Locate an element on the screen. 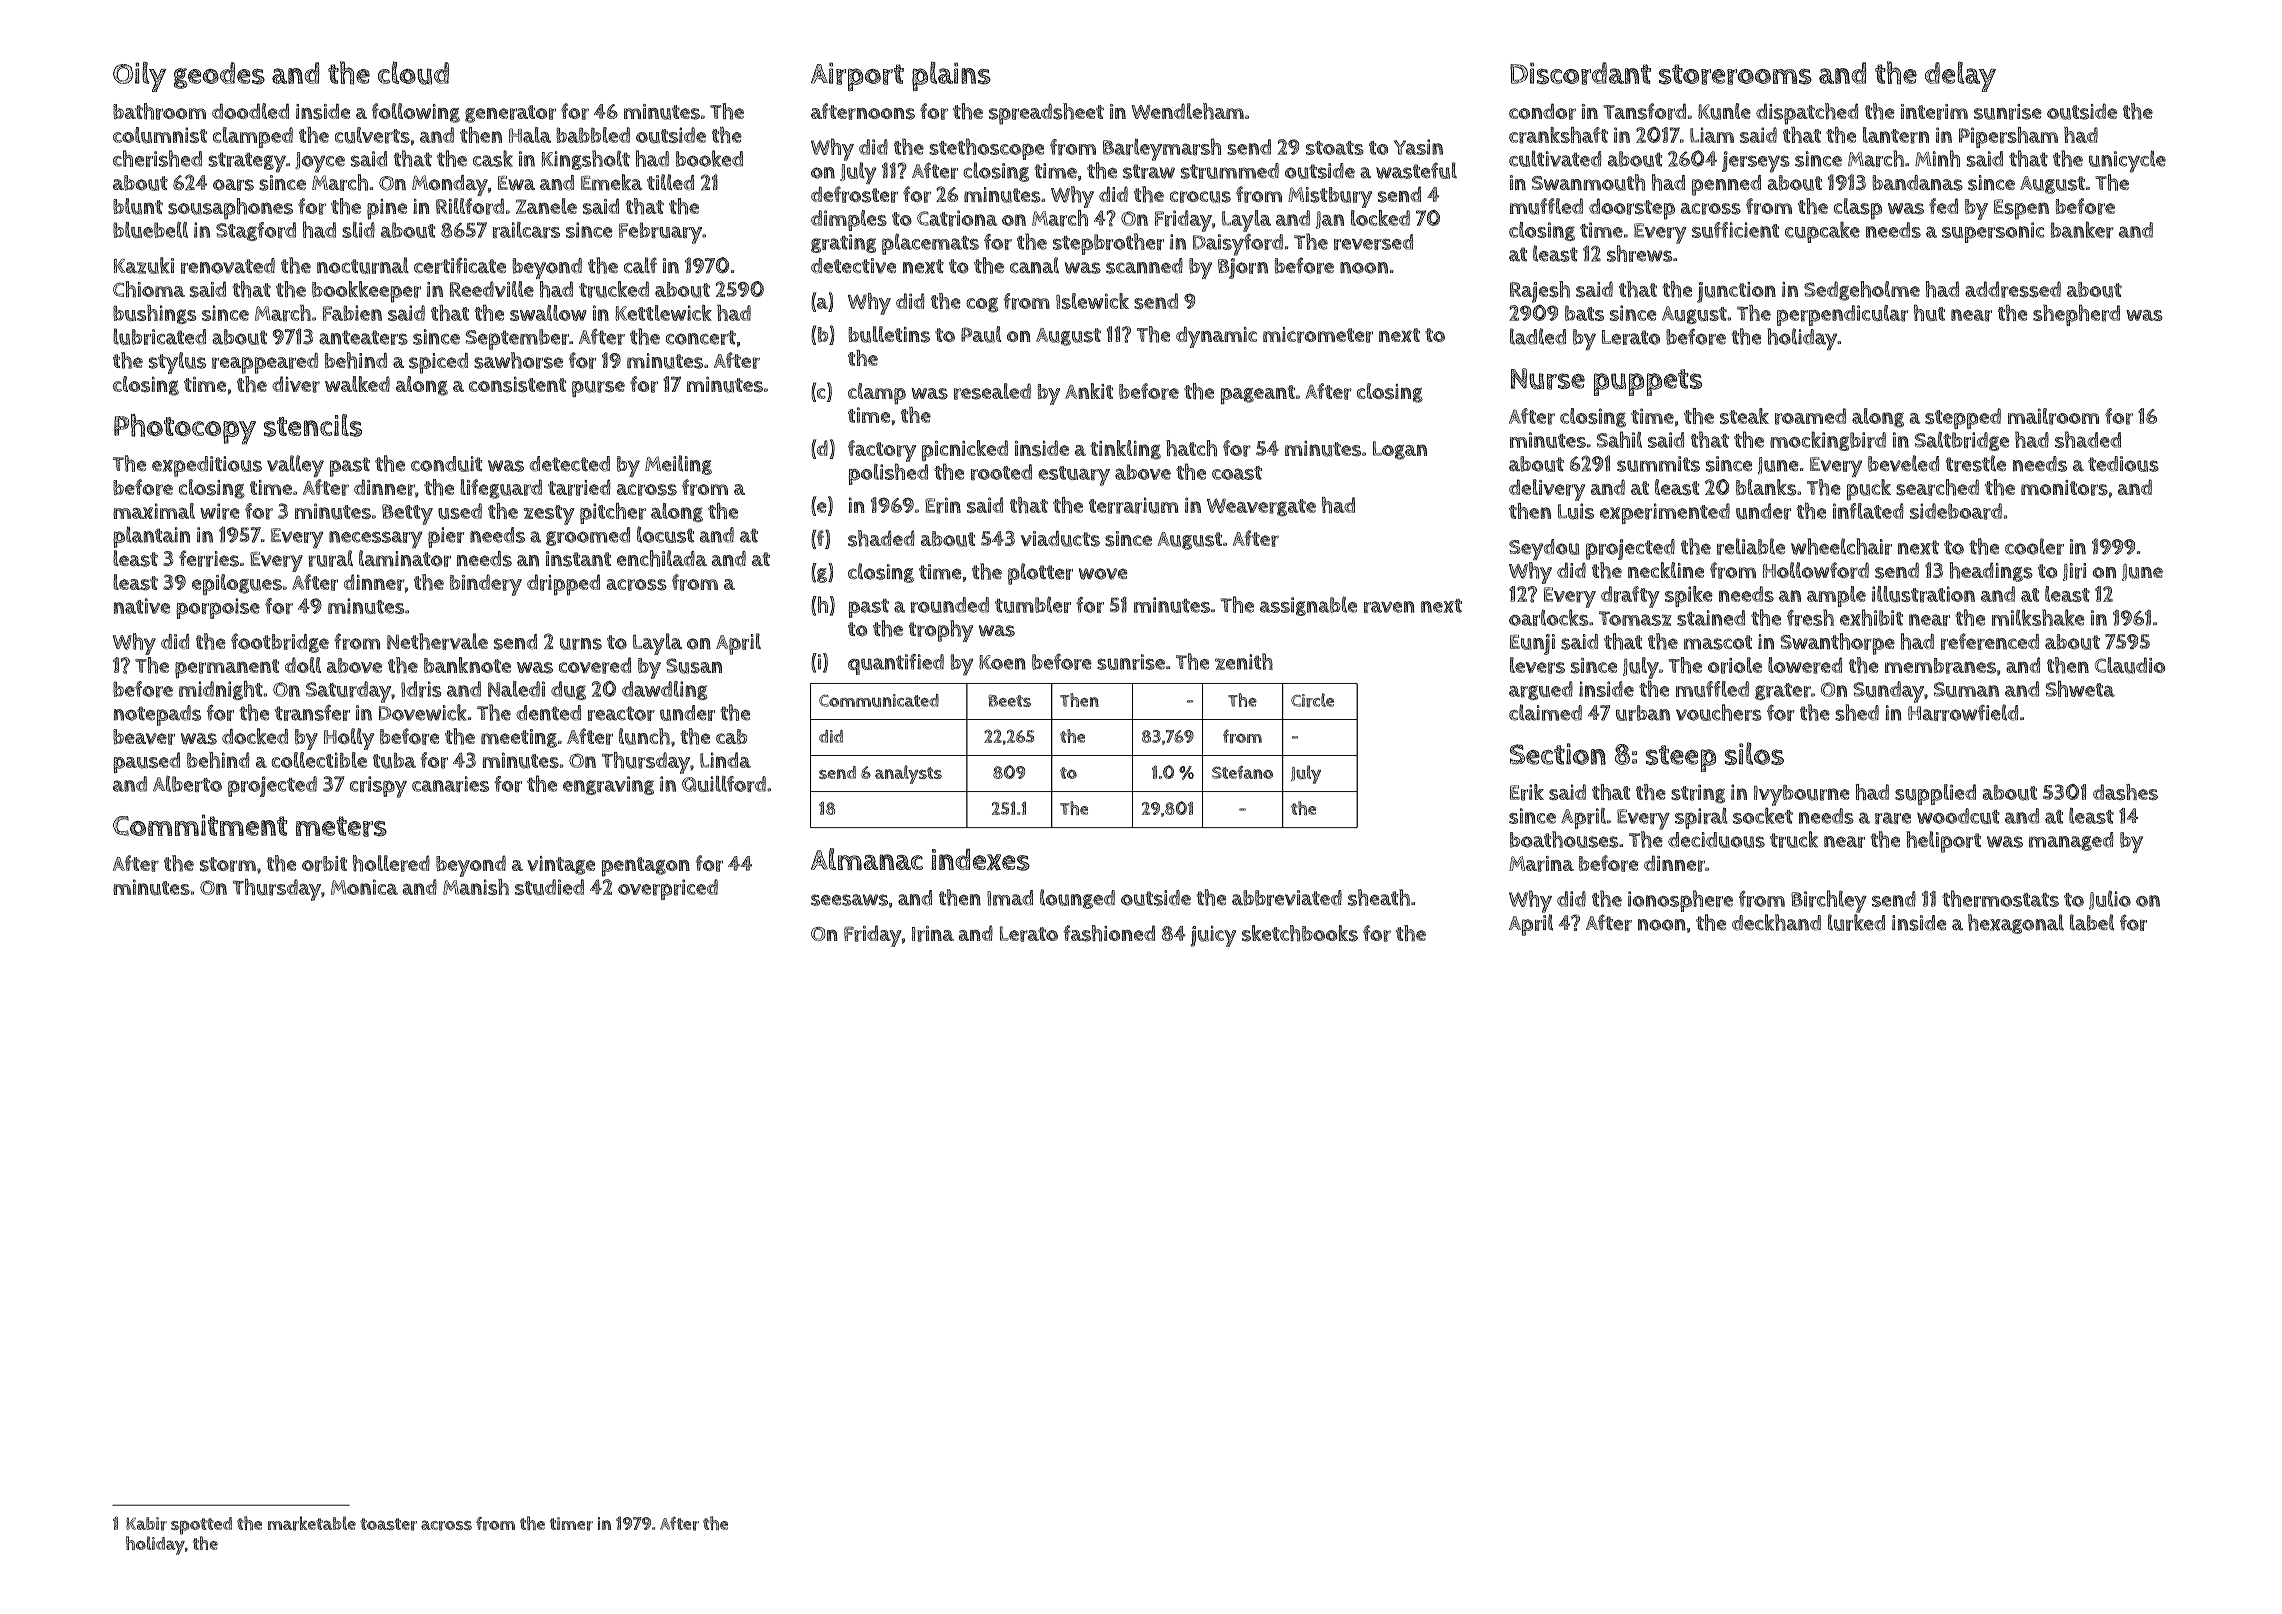 The image size is (2282, 1614). toaster is located at coordinates (388, 1524).
